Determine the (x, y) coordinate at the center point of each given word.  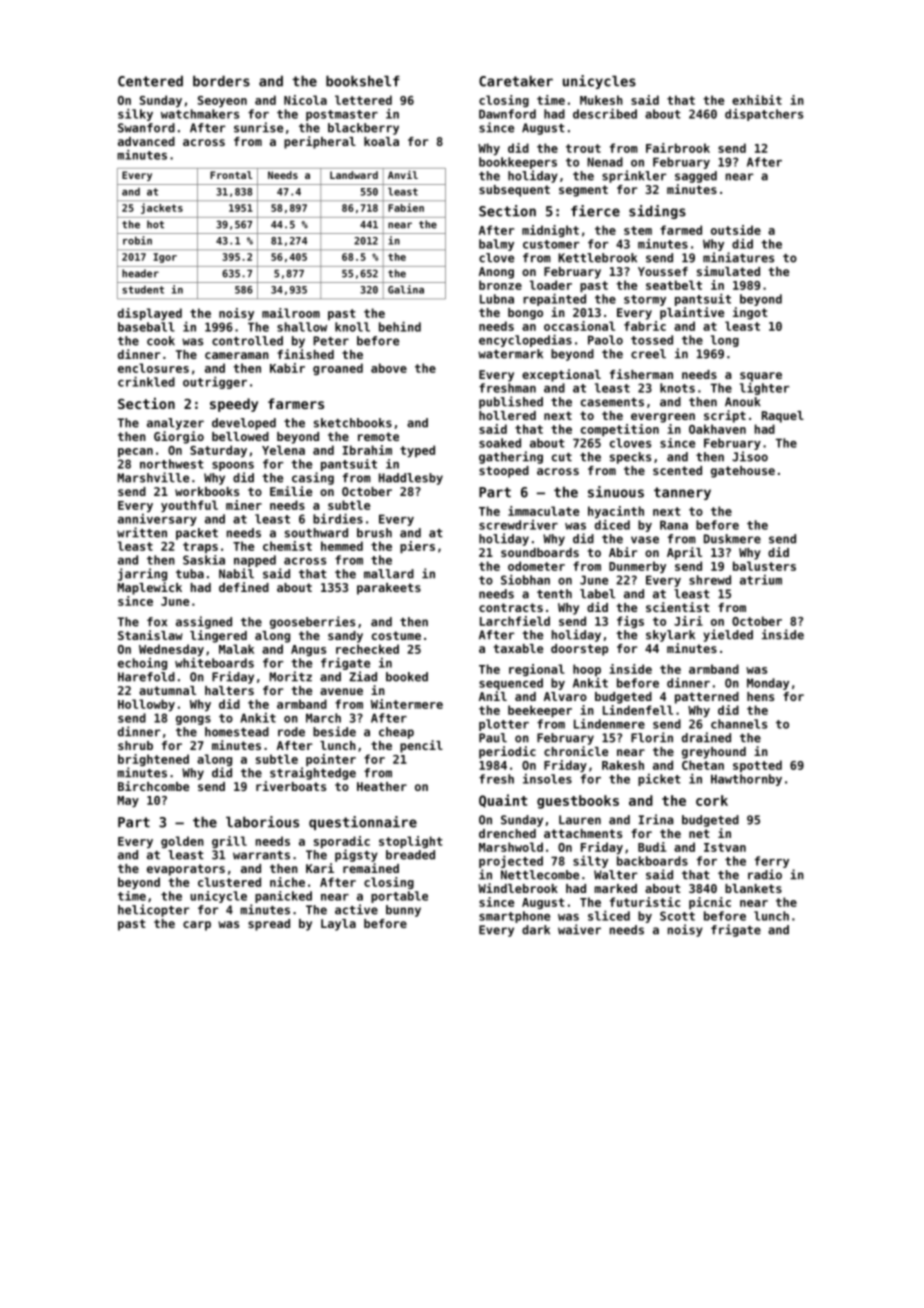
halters (229, 690)
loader (551, 285)
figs (630, 622)
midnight (550, 231)
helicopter (154, 910)
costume (396, 635)
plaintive (692, 313)
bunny (403, 911)
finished (305, 354)
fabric (645, 326)
